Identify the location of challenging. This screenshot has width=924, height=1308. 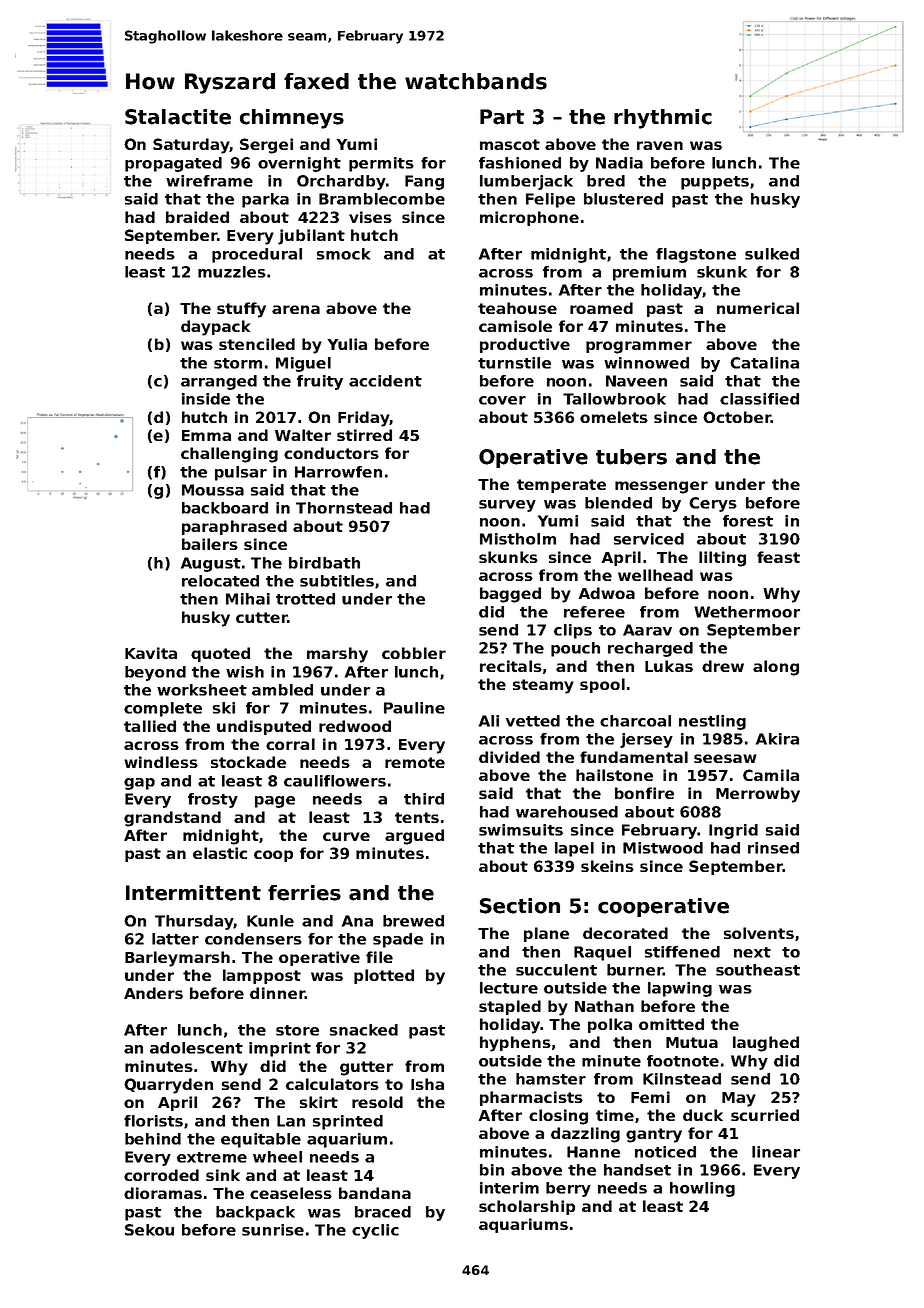
(229, 455).
